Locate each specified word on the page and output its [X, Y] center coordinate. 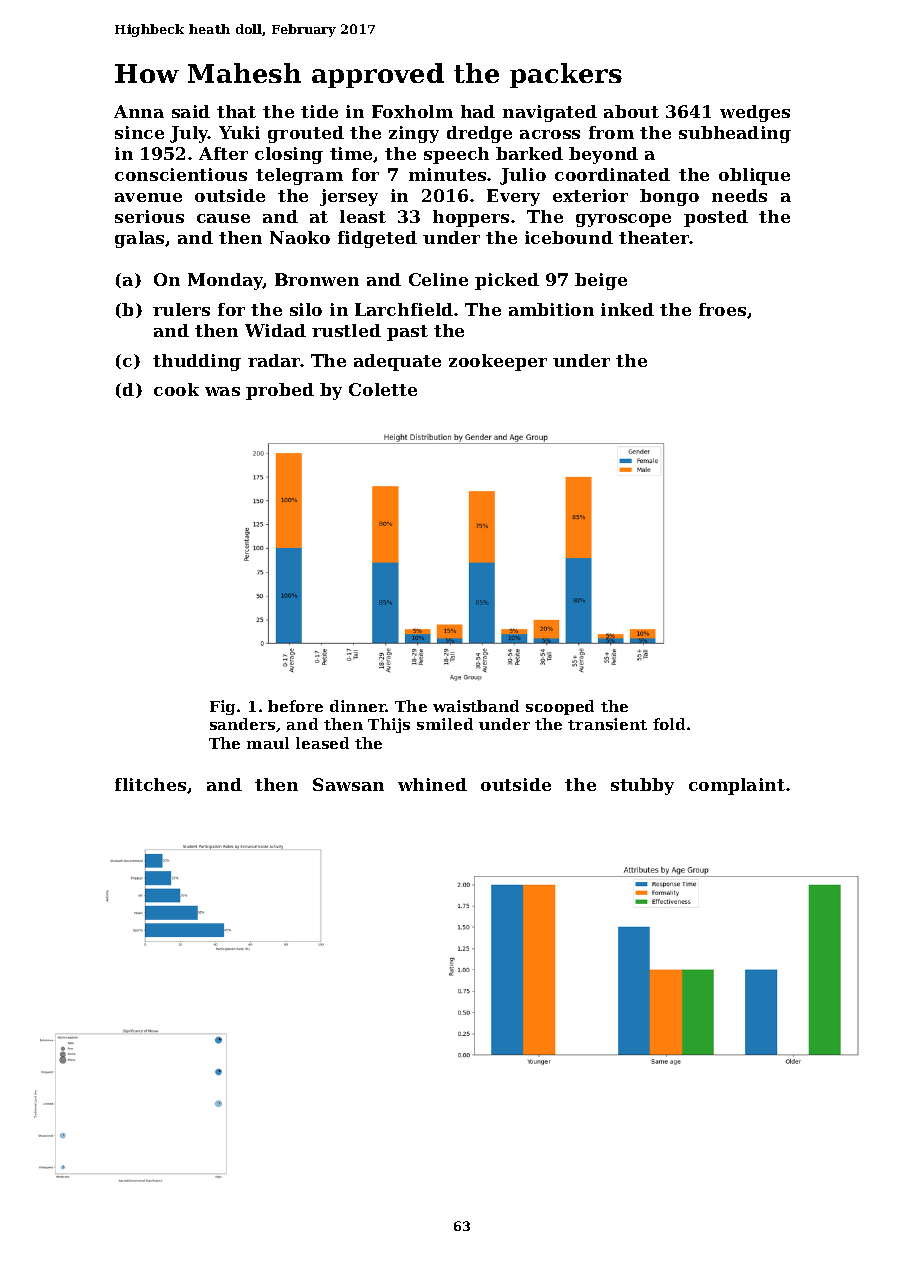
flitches [150, 784]
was [222, 391]
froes [722, 309]
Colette [383, 389]
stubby [642, 786]
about [631, 111]
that [236, 111]
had [478, 111]
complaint [737, 786]
